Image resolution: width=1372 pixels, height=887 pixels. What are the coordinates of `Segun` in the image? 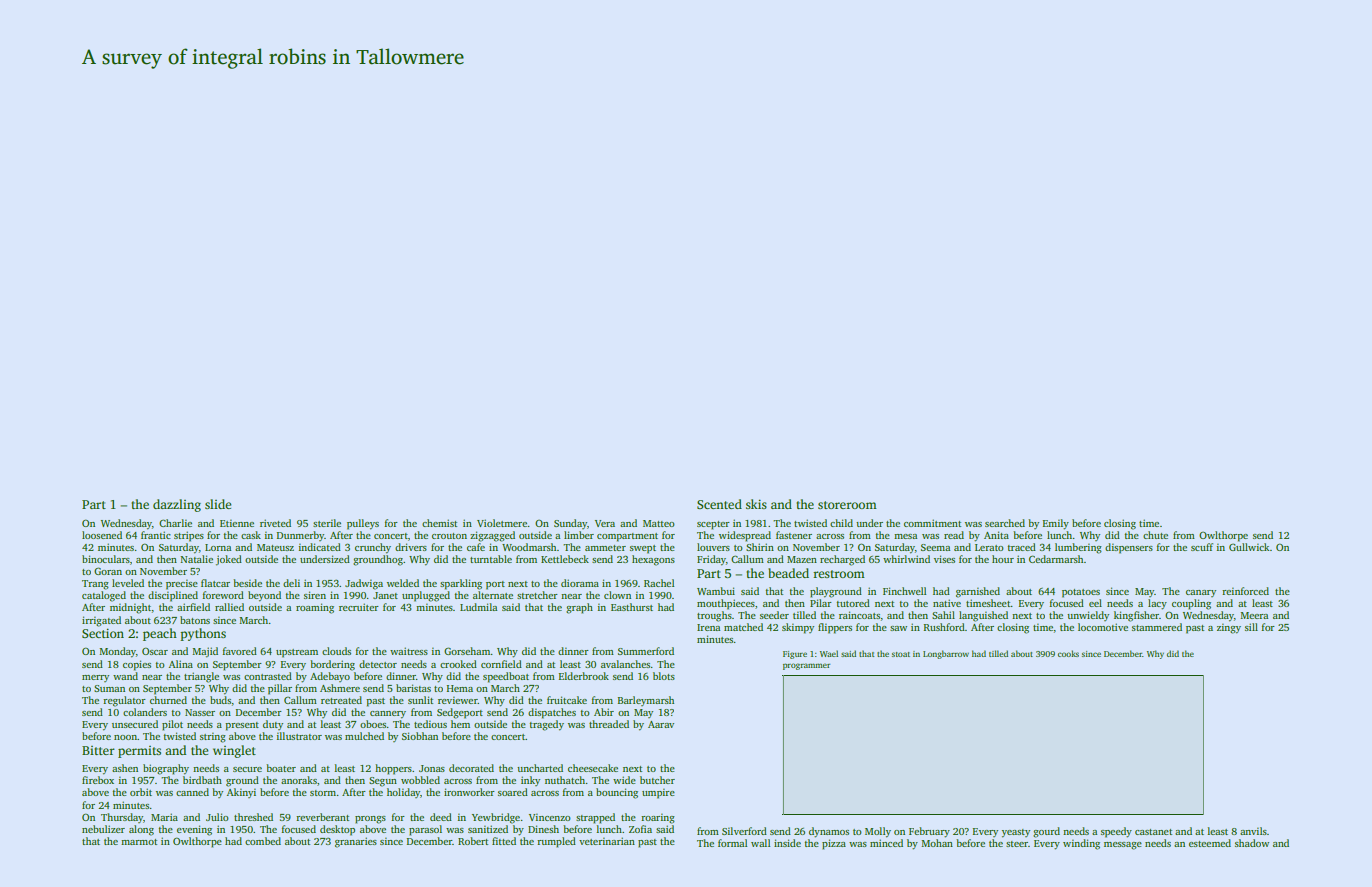 It's located at (383, 782).
